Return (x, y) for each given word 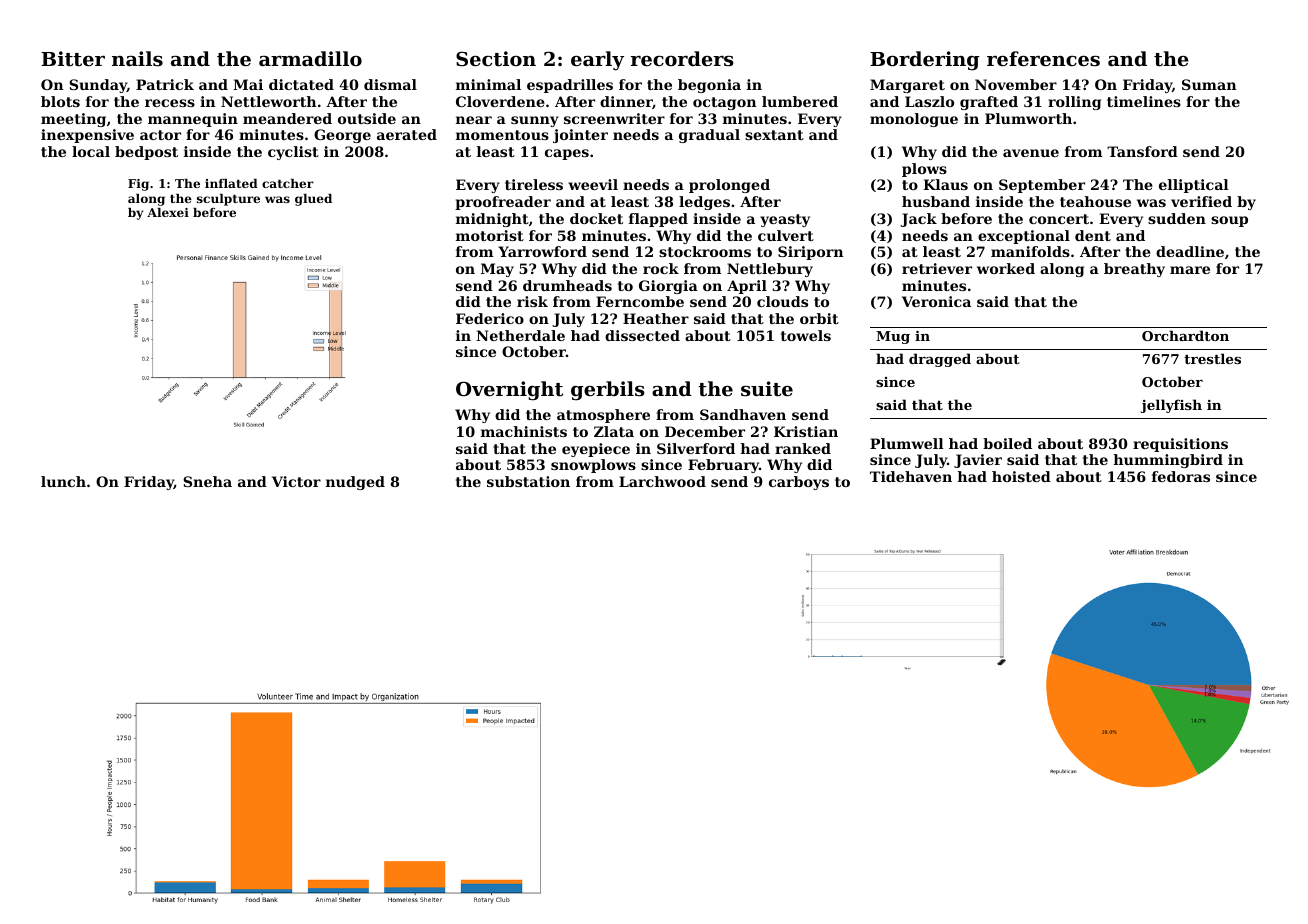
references (1043, 58)
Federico (490, 318)
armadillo (310, 58)
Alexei (168, 212)
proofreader (503, 203)
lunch (63, 481)
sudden (1177, 218)
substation (528, 481)
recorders (682, 59)
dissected (642, 335)
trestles (1212, 358)
